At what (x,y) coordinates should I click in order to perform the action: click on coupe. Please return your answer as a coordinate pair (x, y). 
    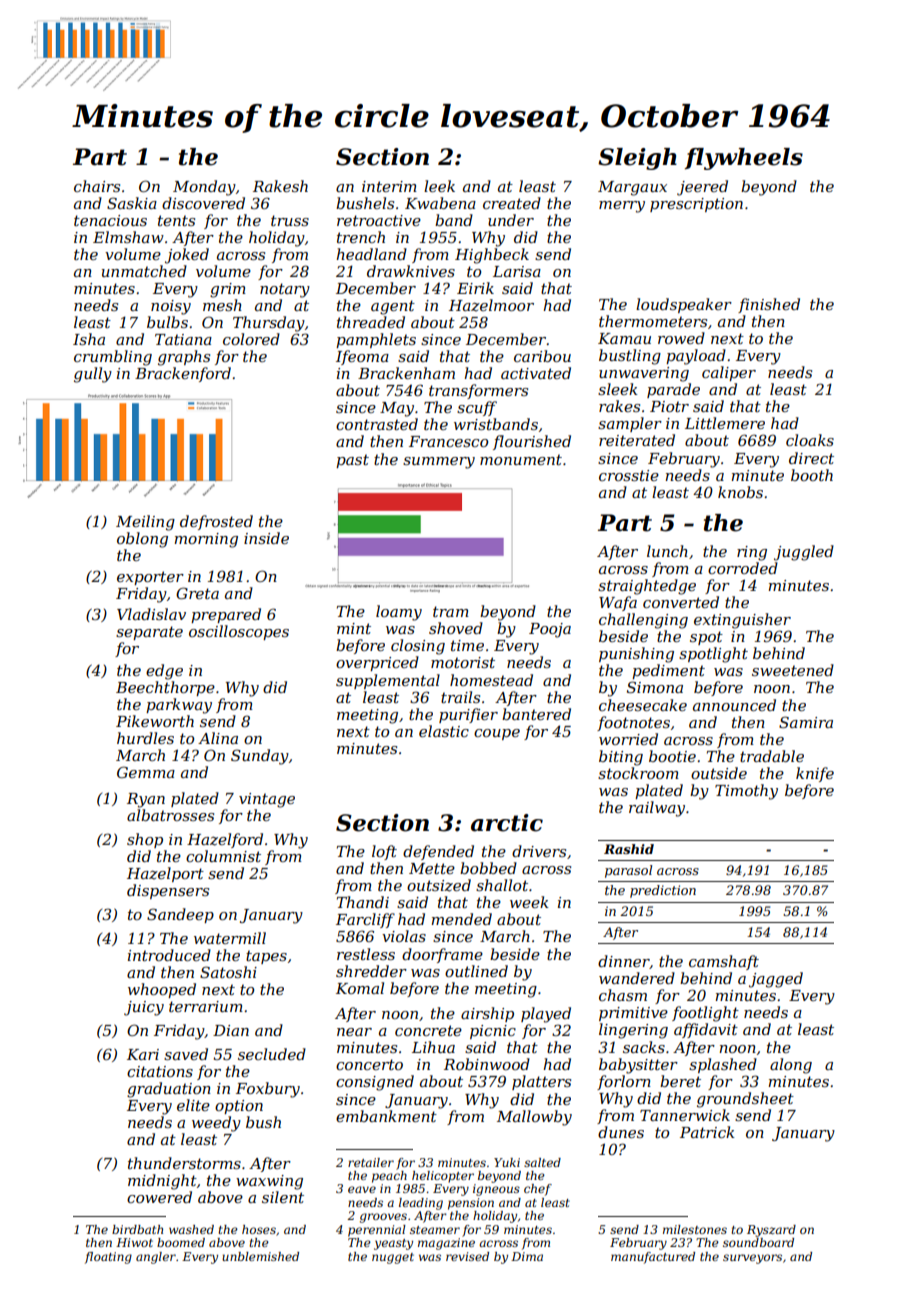
    Looking at the image, I should click on (497, 734).
